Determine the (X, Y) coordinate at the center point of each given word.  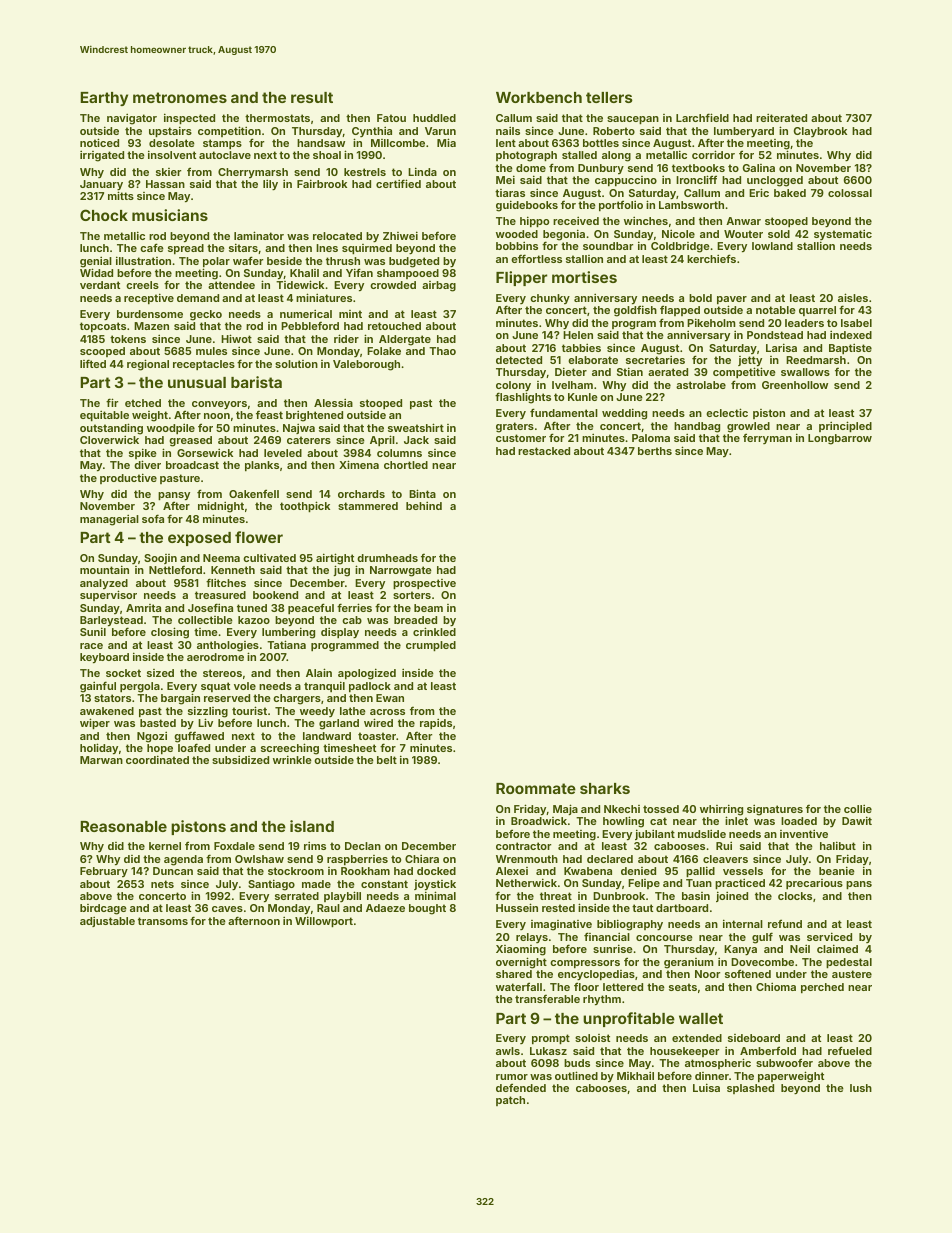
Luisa (706, 1087)
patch (510, 1101)
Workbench (539, 97)
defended (521, 1087)
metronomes (180, 97)
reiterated (781, 117)
